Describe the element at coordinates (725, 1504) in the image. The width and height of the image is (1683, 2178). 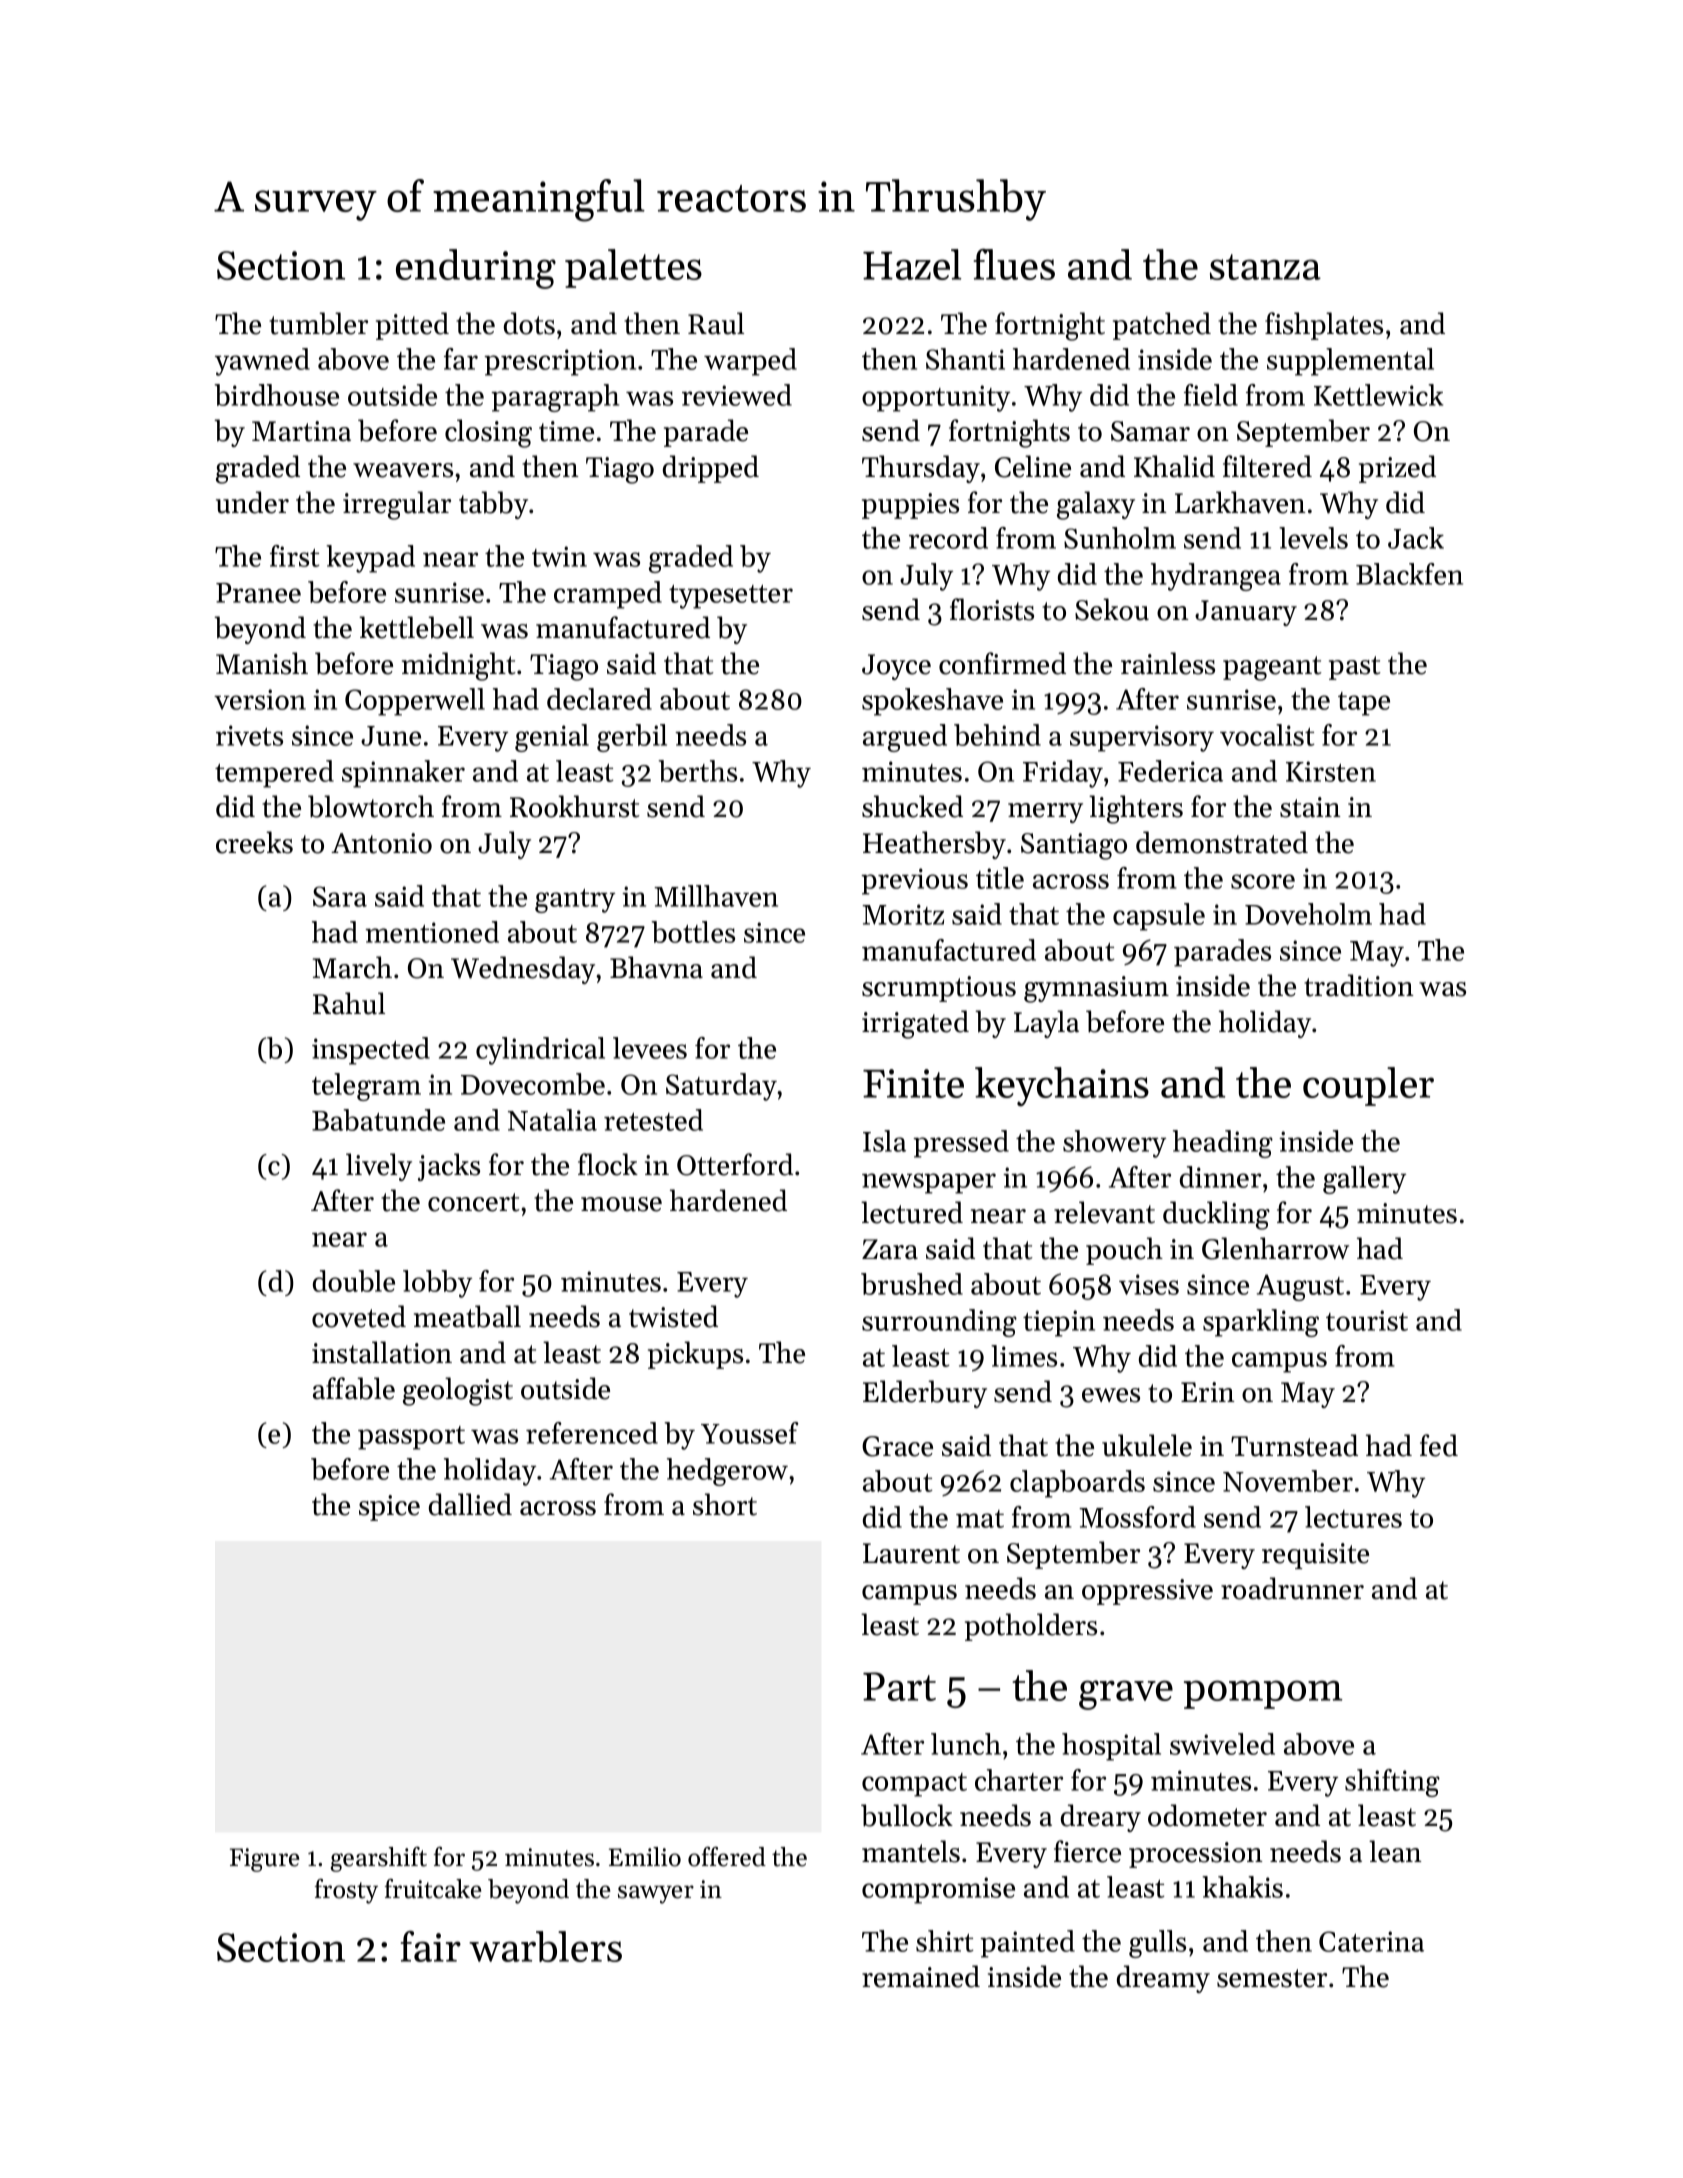
I see `short` at that location.
